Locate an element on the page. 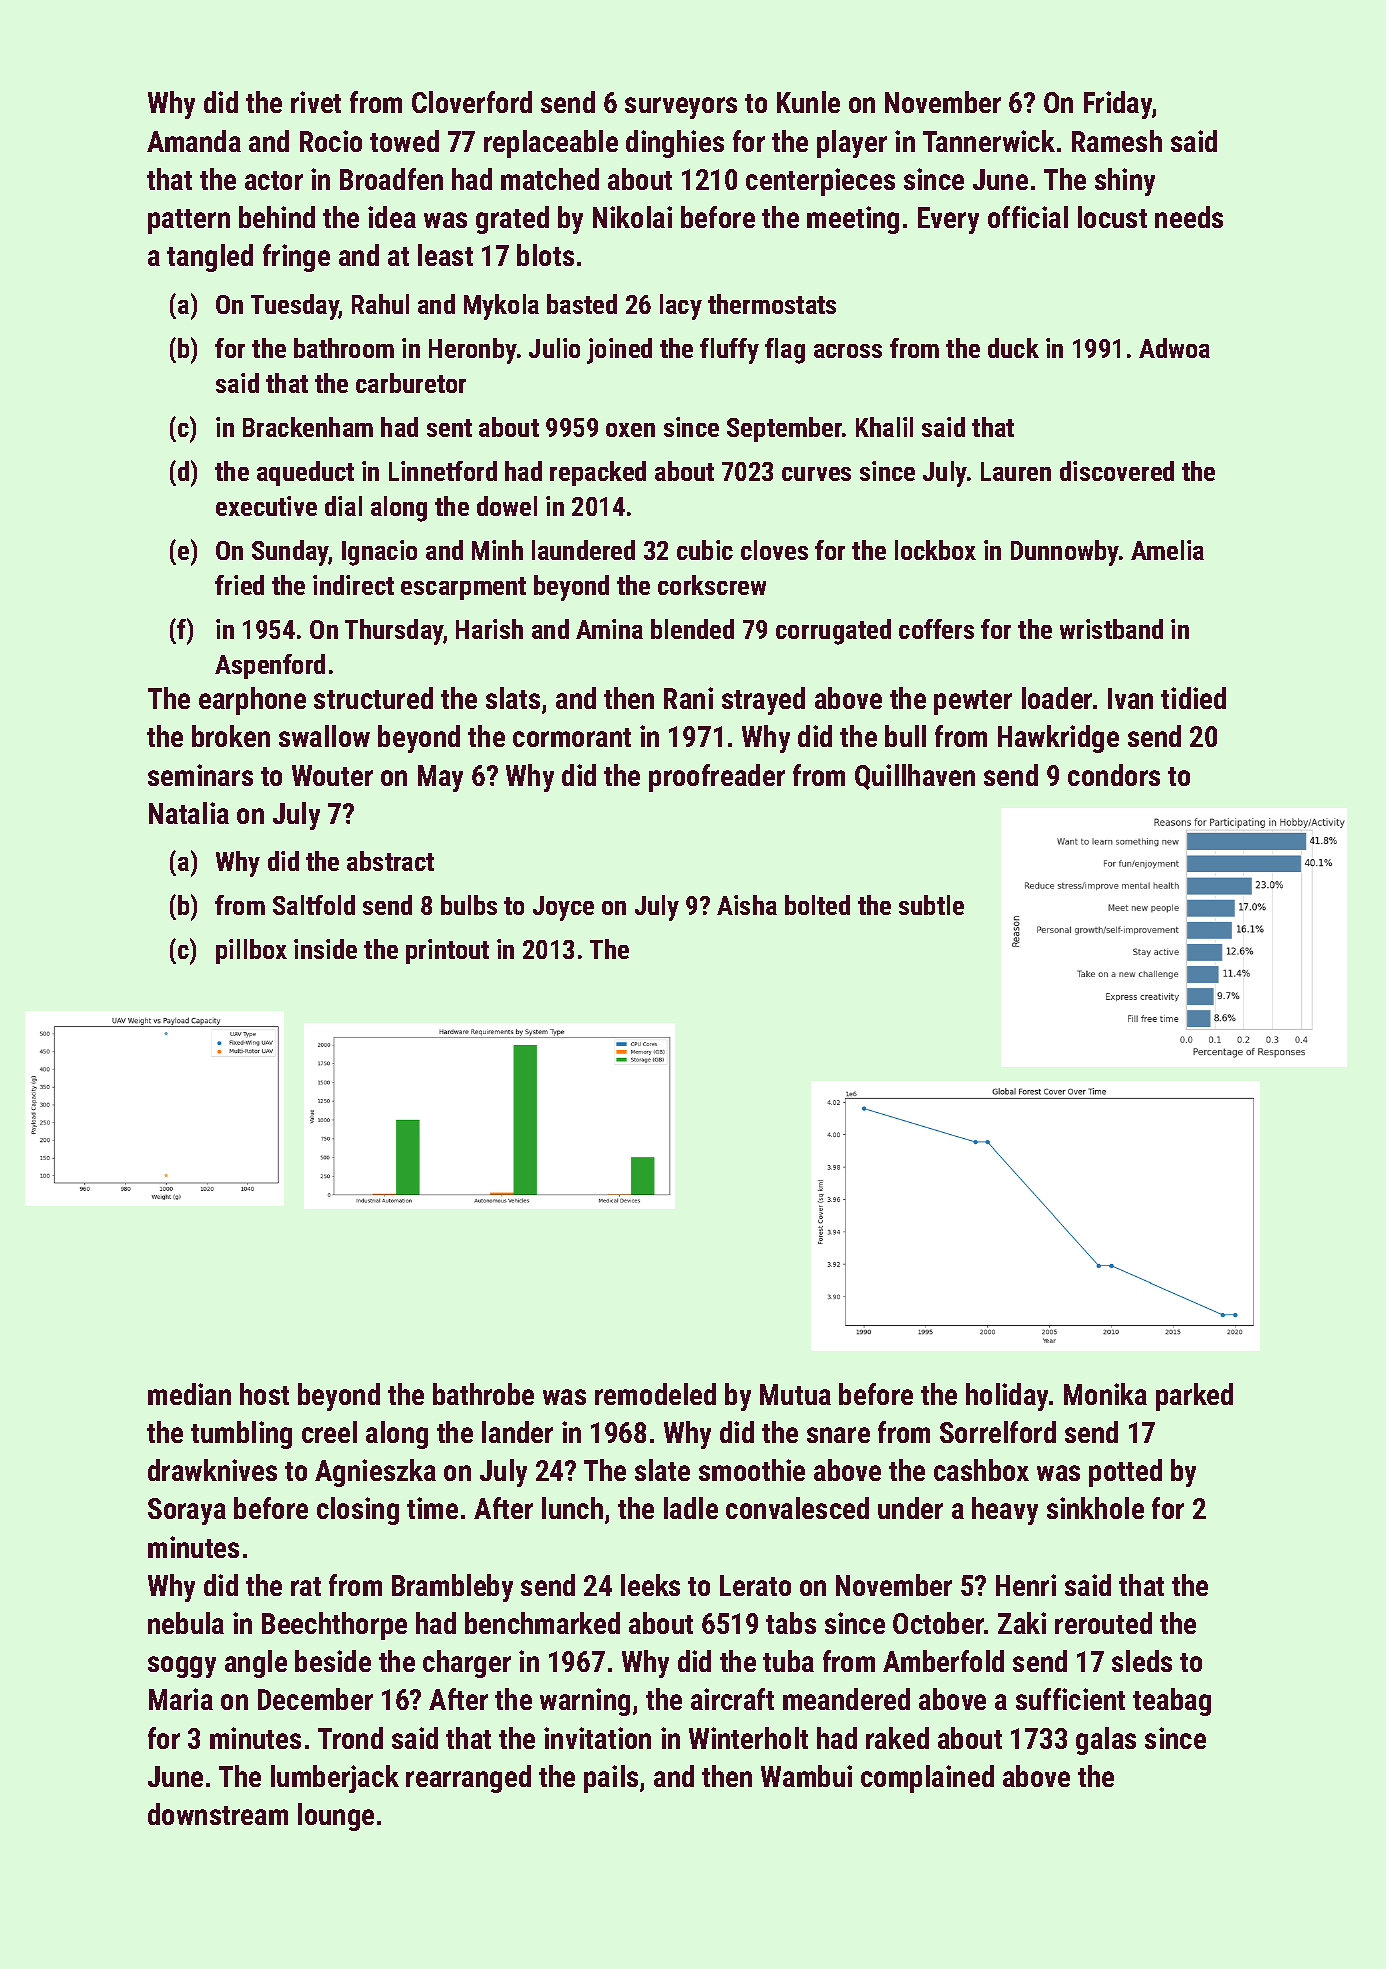  dinghies is located at coordinates (675, 144).
